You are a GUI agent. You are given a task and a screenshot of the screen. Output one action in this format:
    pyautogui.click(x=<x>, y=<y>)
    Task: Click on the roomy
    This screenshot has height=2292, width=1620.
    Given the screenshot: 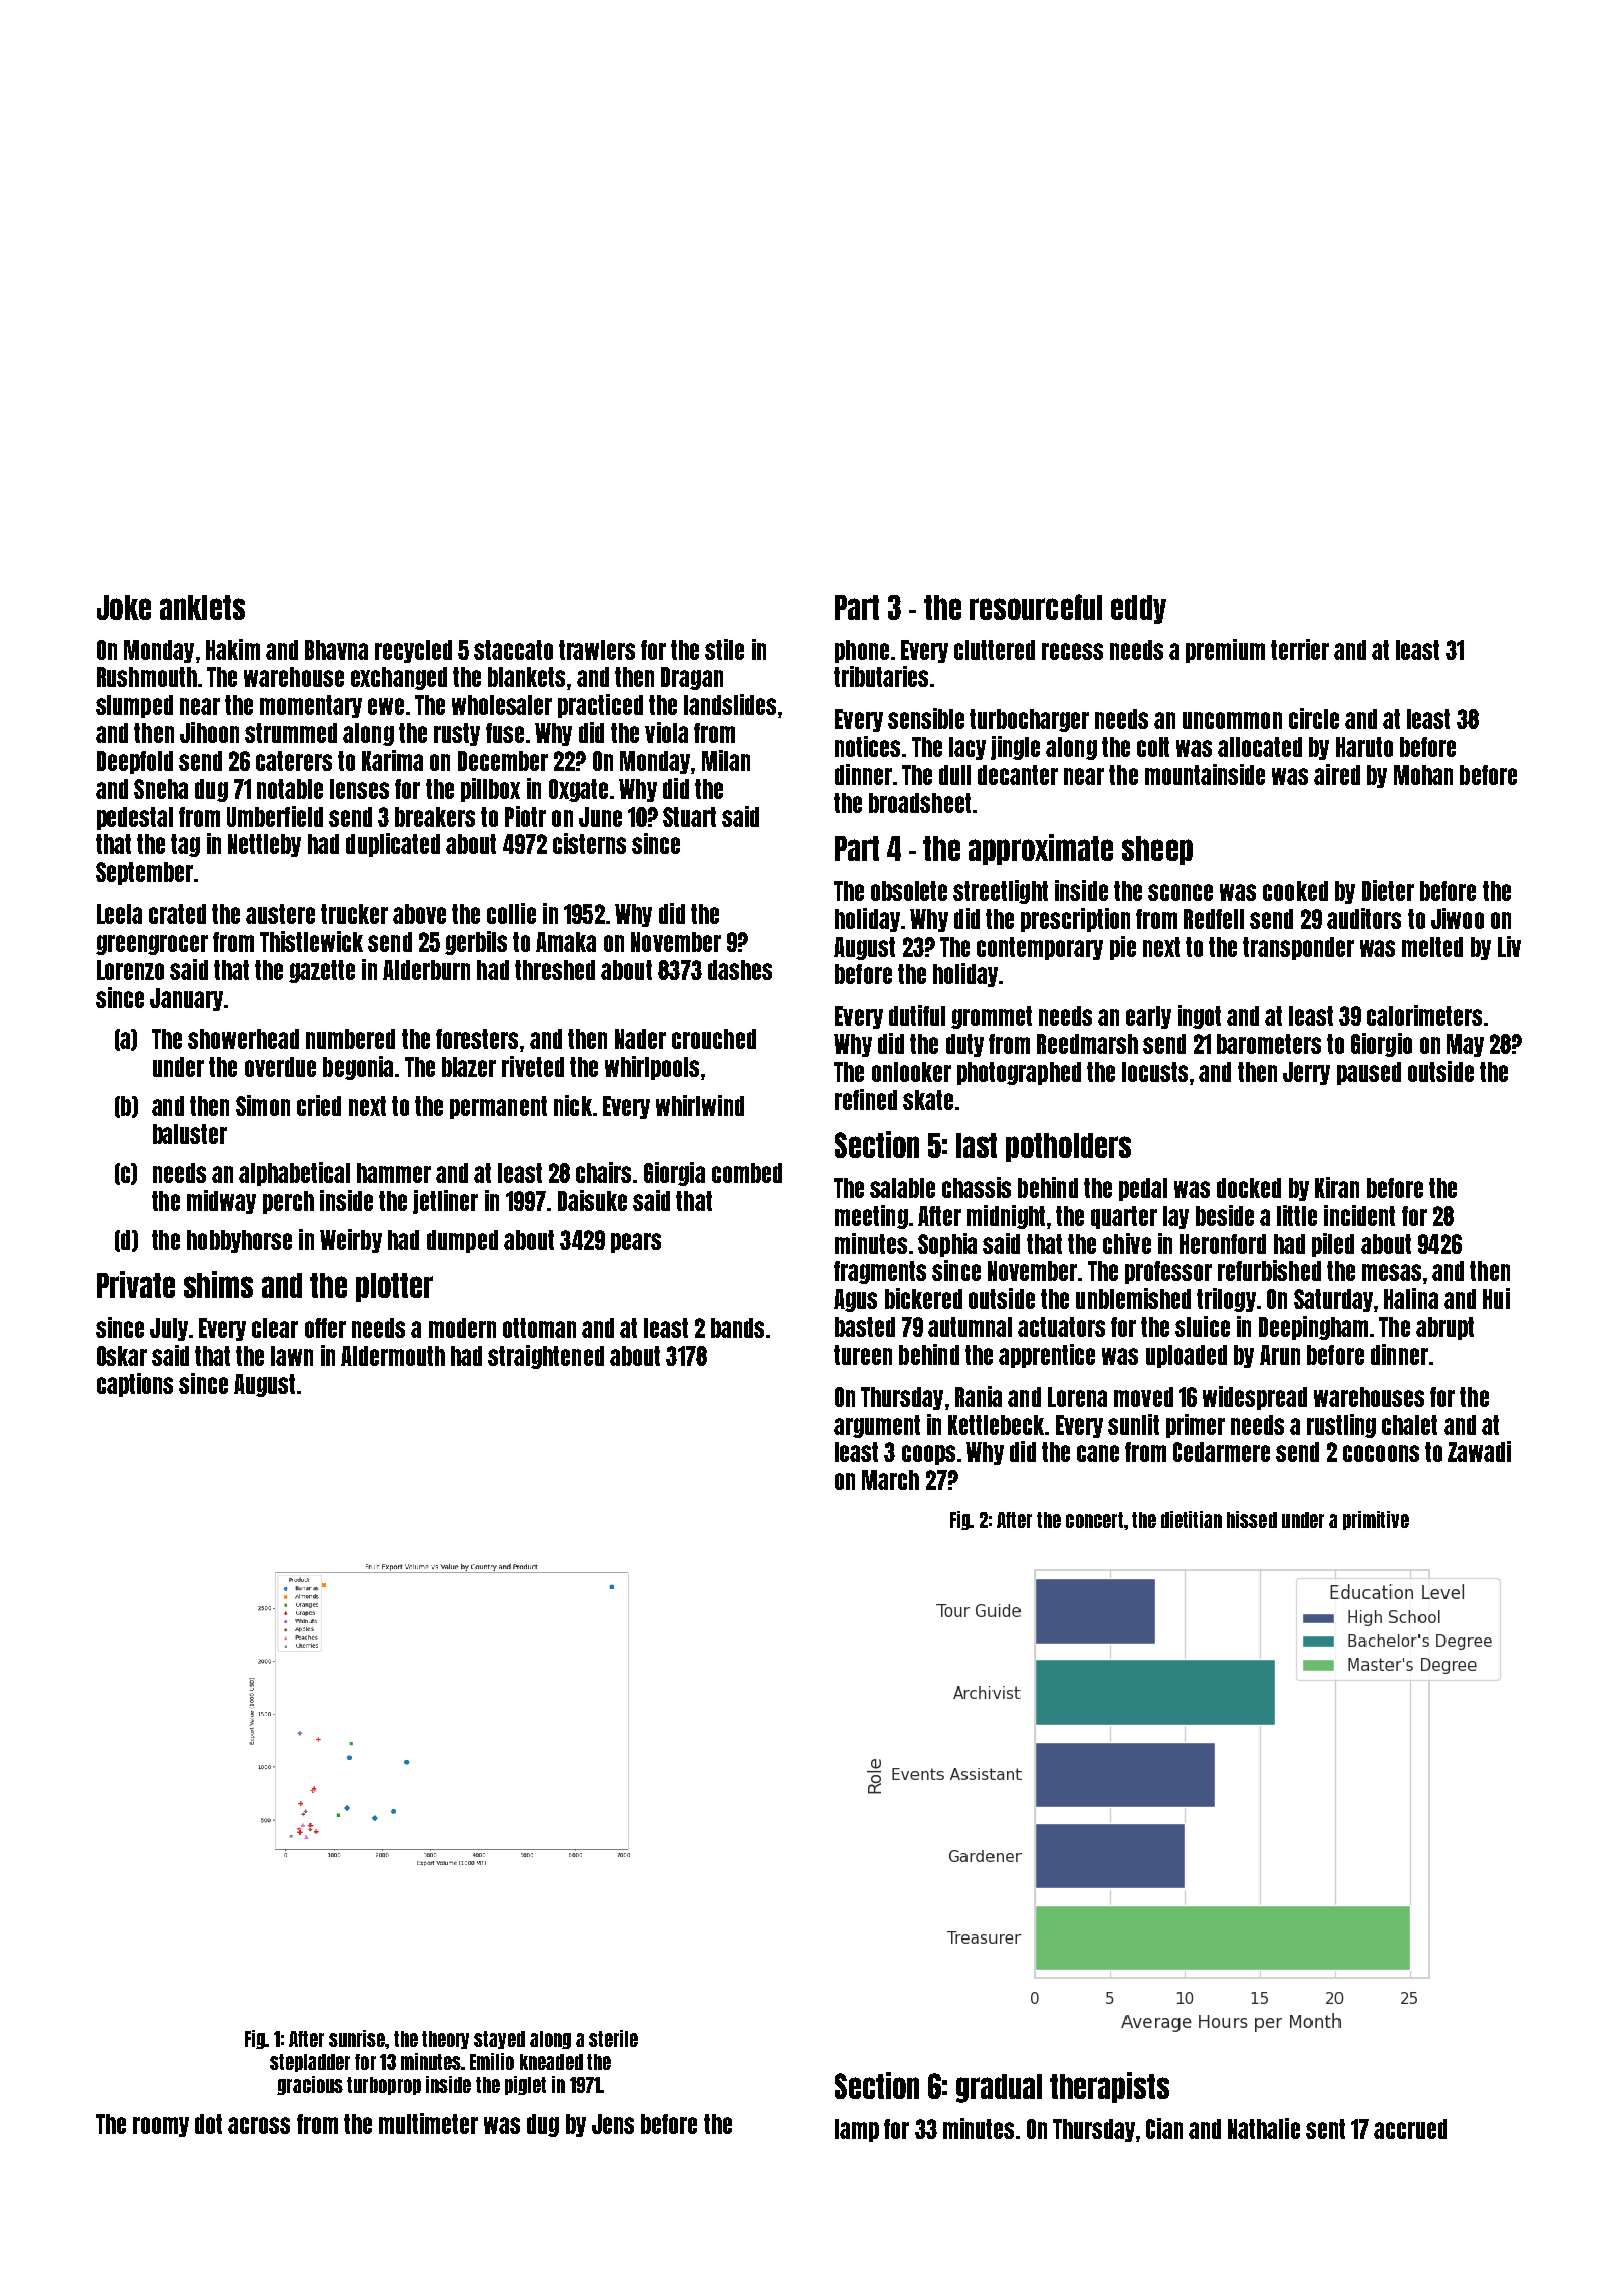 What is the action you would take?
    pyautogui.click(x=161, y=2127)
